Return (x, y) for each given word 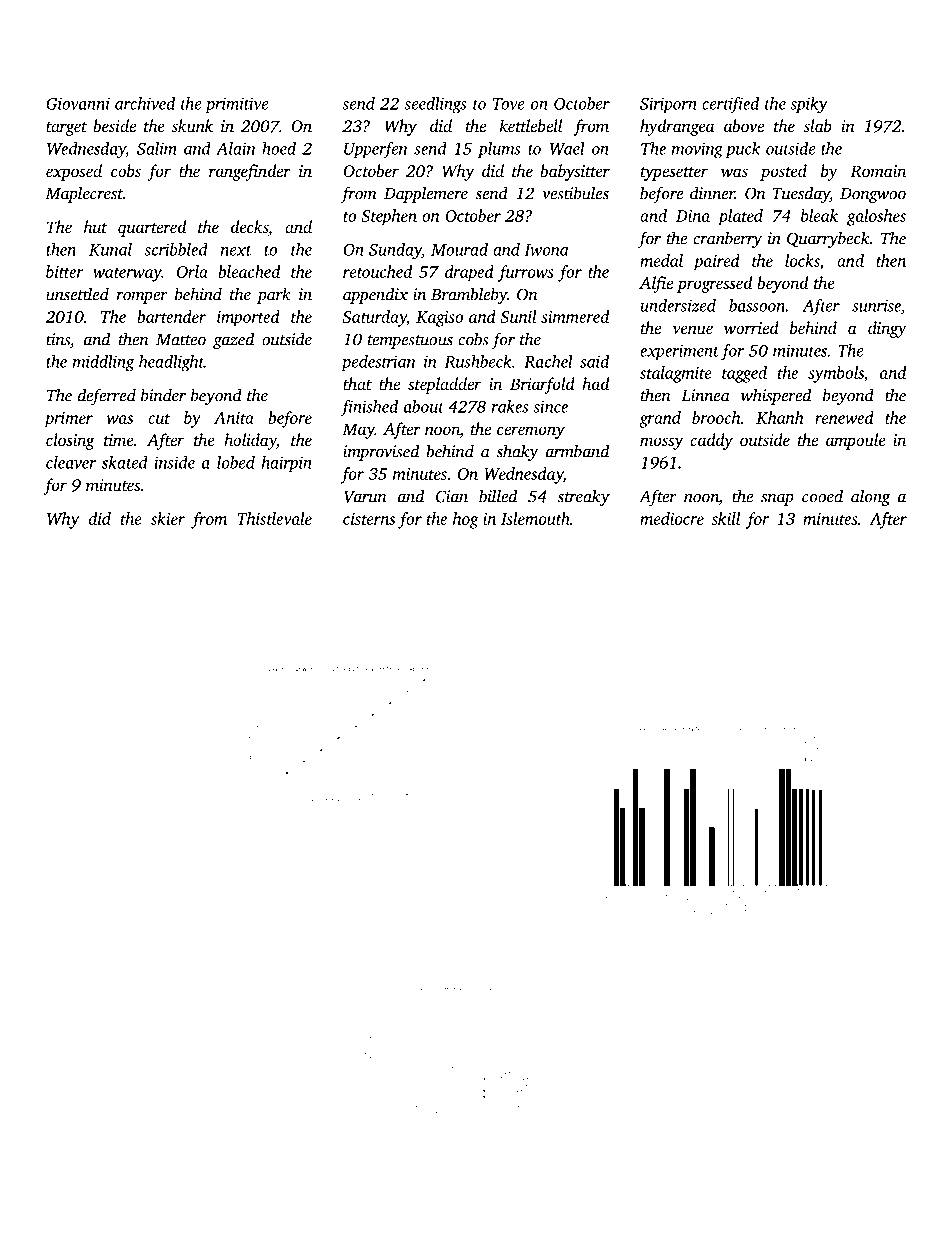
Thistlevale (275, 518)
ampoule (856, 441)
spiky (809, 105)
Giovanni (78, 104)
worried (751, 327)
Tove (509, 104)
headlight (171, 363)
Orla (192, 271)
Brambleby (469, 295)
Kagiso (439, 319)
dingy (887, 329)
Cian (452, 496)
